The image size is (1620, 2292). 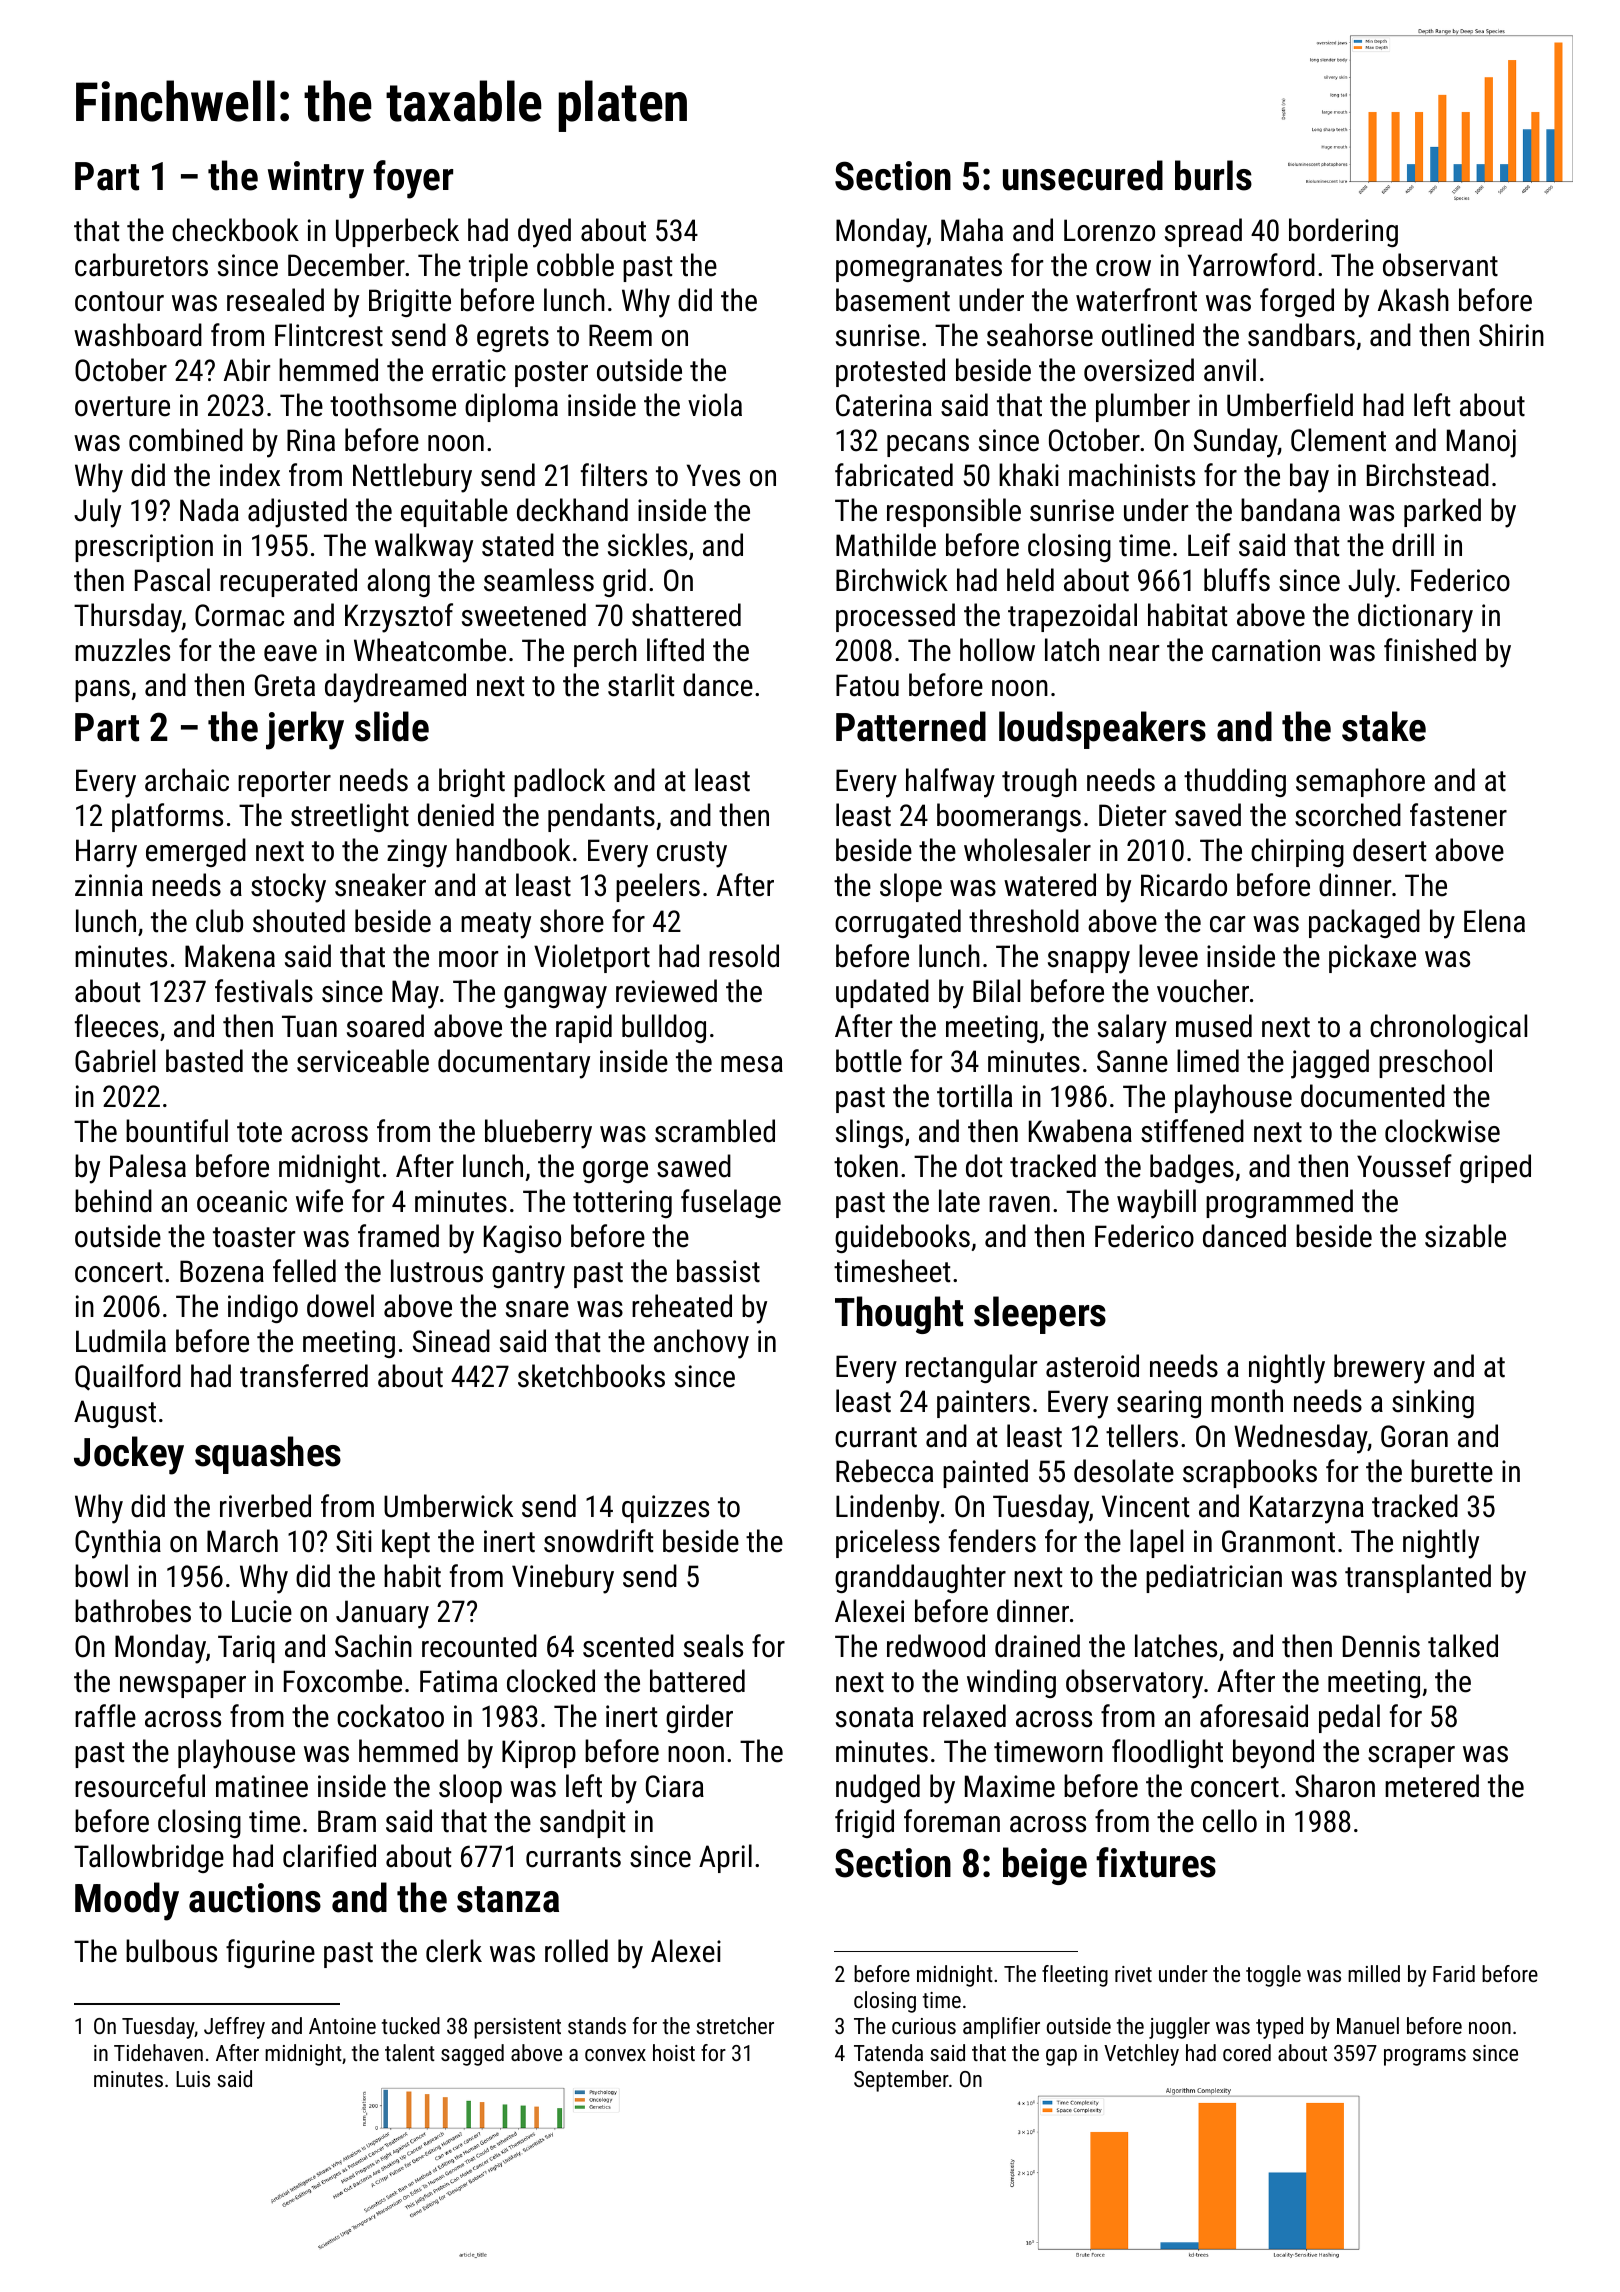 I want to click on Nettlebury, so click(x=412, y=478).
